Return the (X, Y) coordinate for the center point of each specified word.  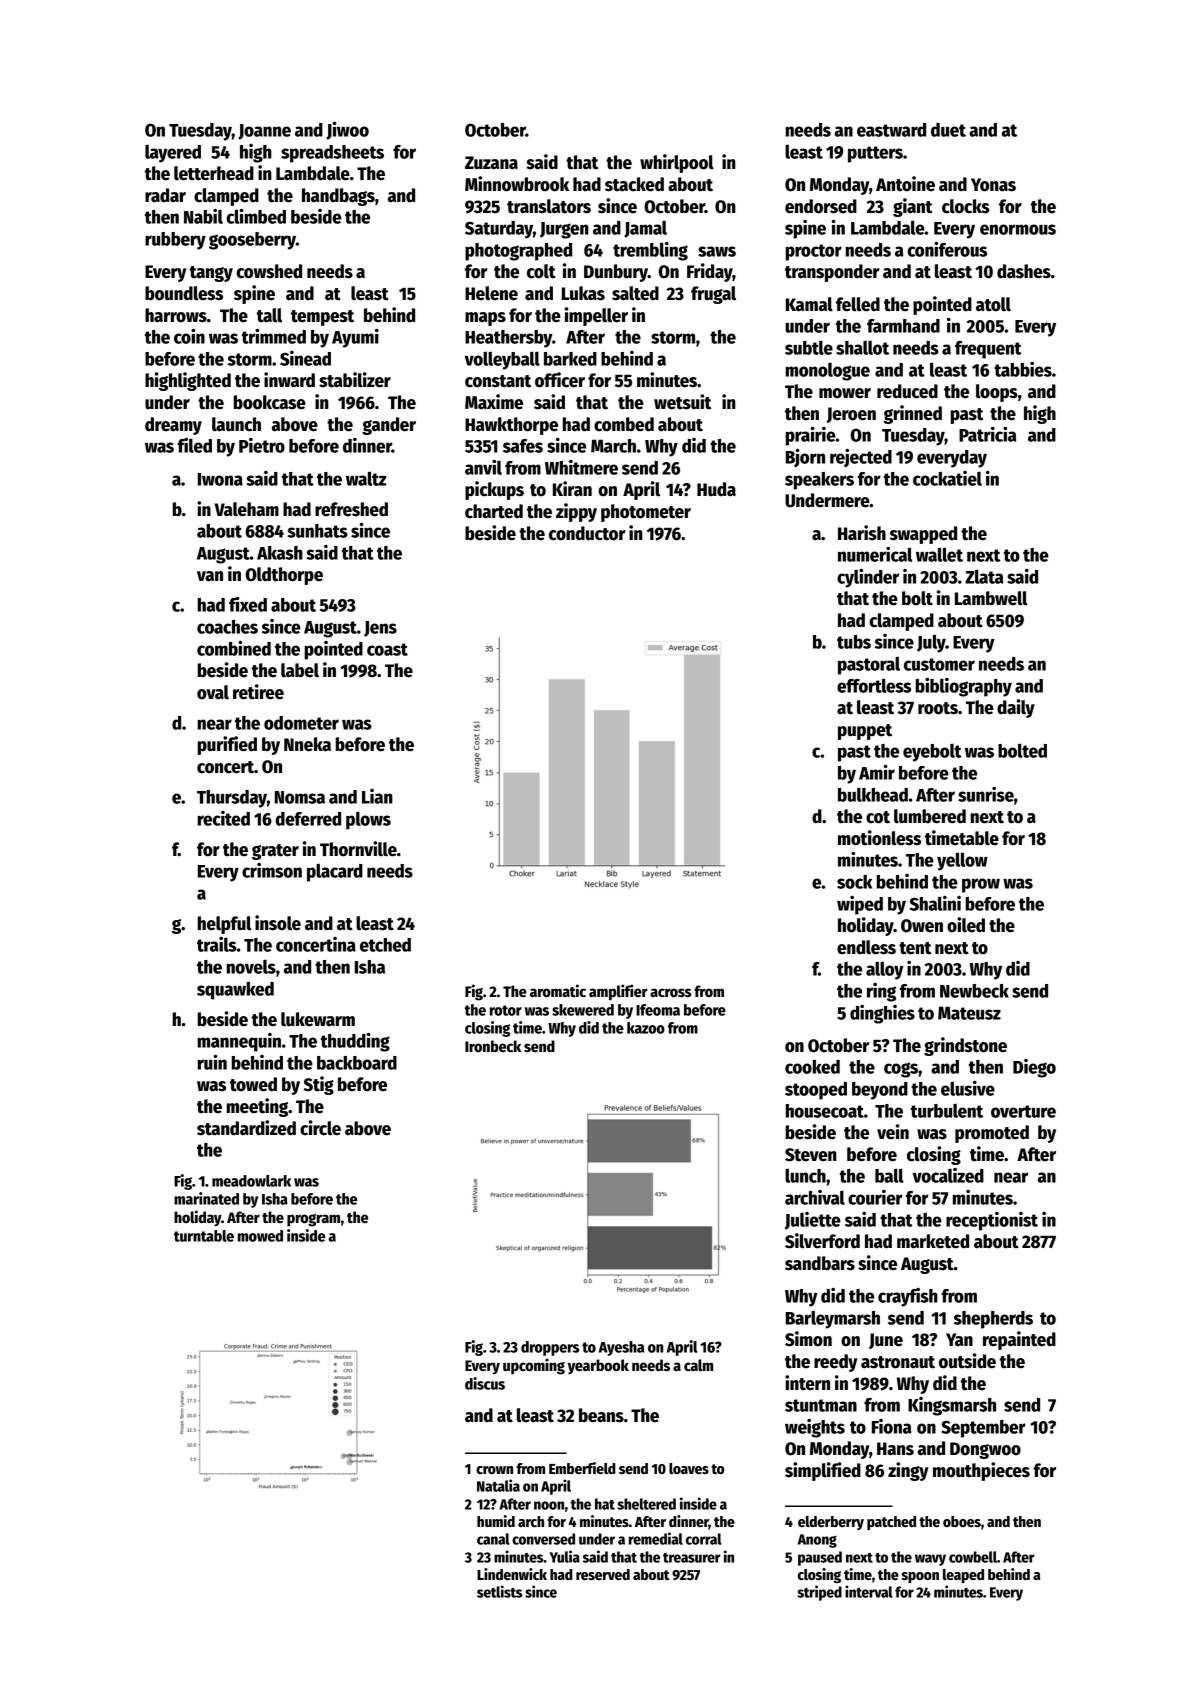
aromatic (558, 990)
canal (493, 1539)
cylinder (868, 578)
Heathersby (508, 339)
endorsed (821, 206)
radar (165, 195)
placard (335, 872)
